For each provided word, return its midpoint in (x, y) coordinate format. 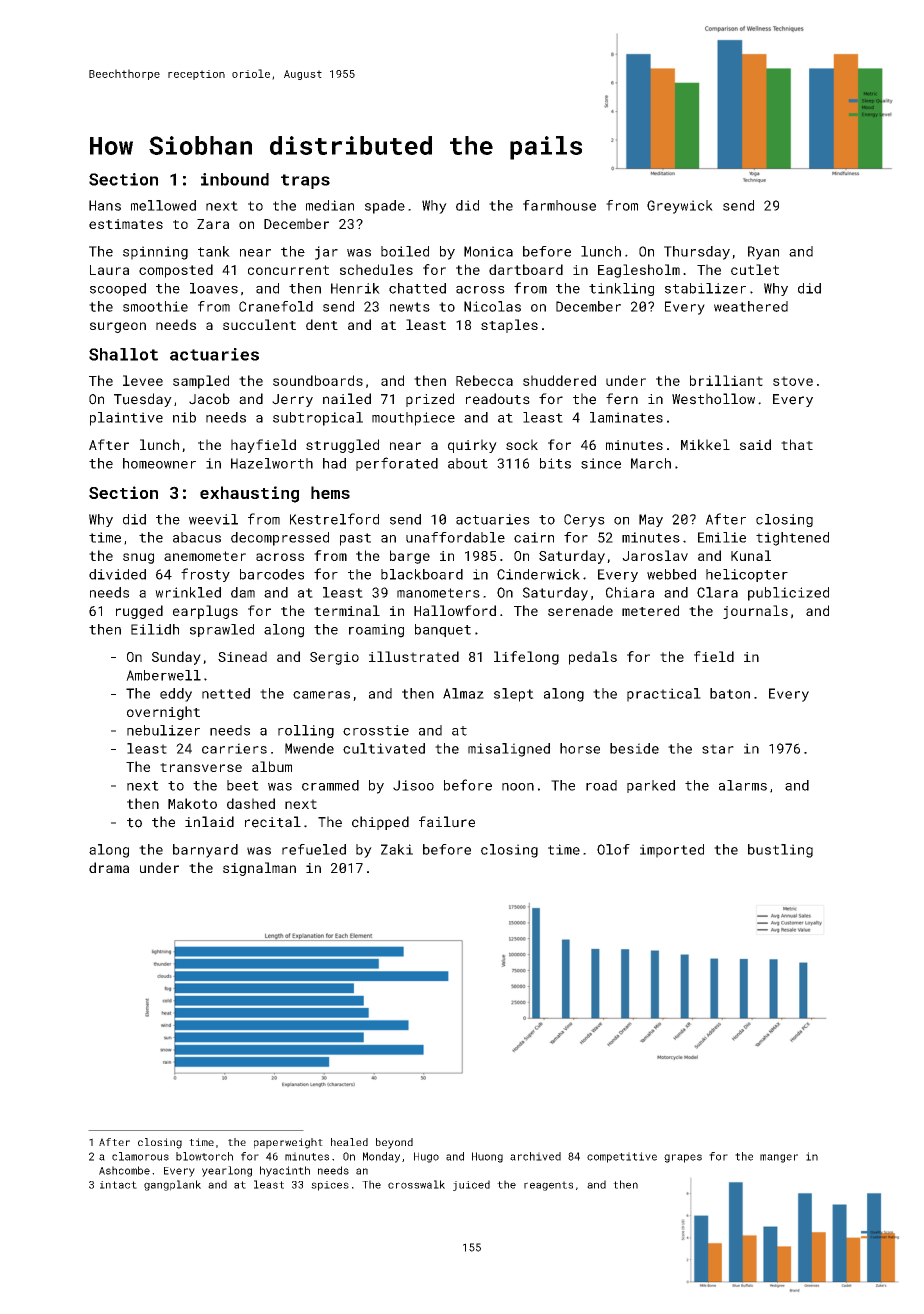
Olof (613, 849)
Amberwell (163, 675)
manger (779, 1158)
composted (176, 271)
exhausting (249, 494)
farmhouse (559, 205)
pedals (593, 658)
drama (109, 867)
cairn (534, 537)
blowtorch (204, 1156)
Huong (487, 1157)
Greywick (680, 207)
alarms (743, 785)
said (755, 444)
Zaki (397, 849)
